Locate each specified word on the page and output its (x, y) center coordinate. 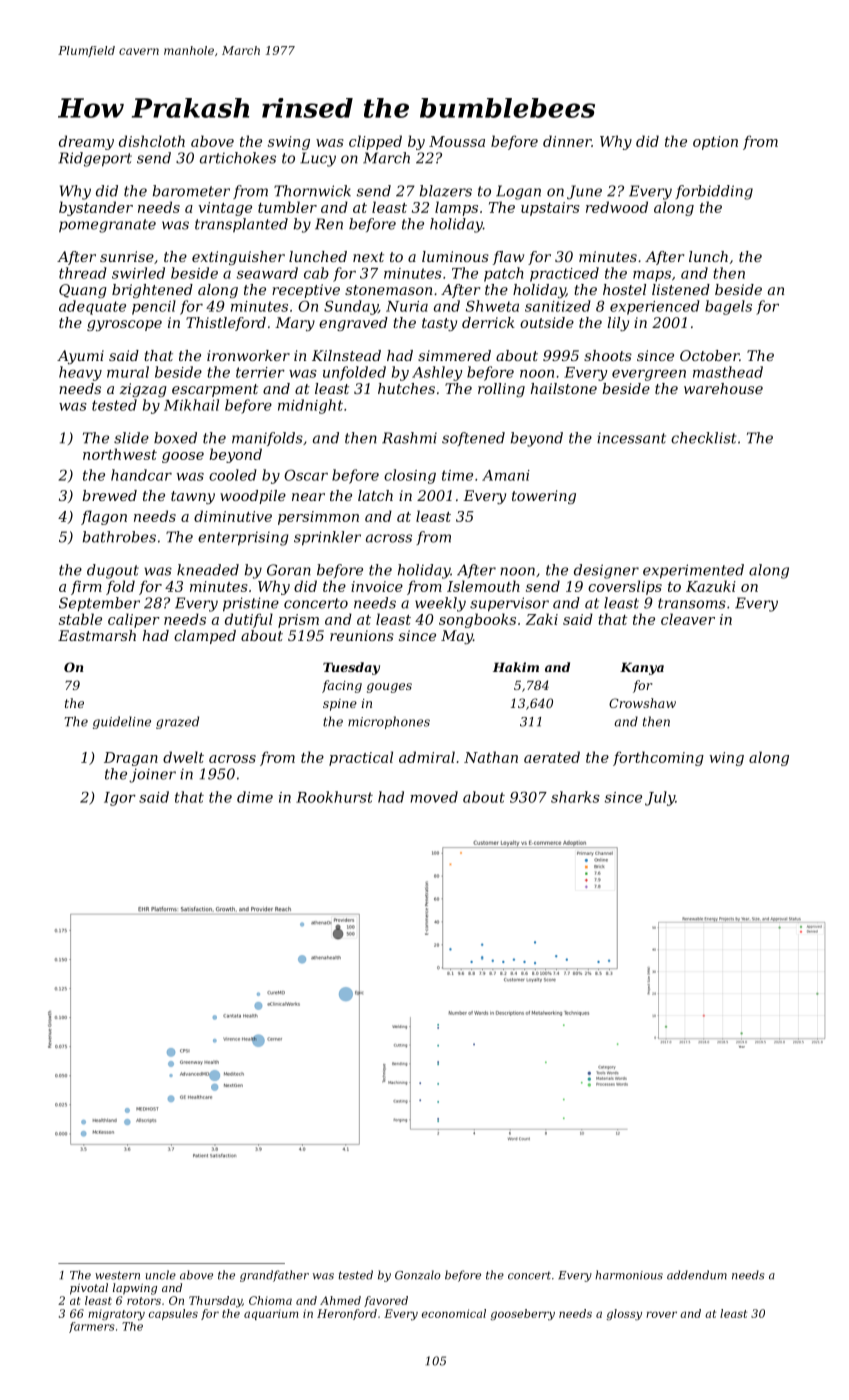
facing (342, 686)
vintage (225, 209)
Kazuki (711, 586)
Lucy (318, 159)
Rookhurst (334, 797)
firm (86, 587)
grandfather (274, 1276)
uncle (161, 1275)
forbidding (714, 192)
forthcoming (658, 758)
